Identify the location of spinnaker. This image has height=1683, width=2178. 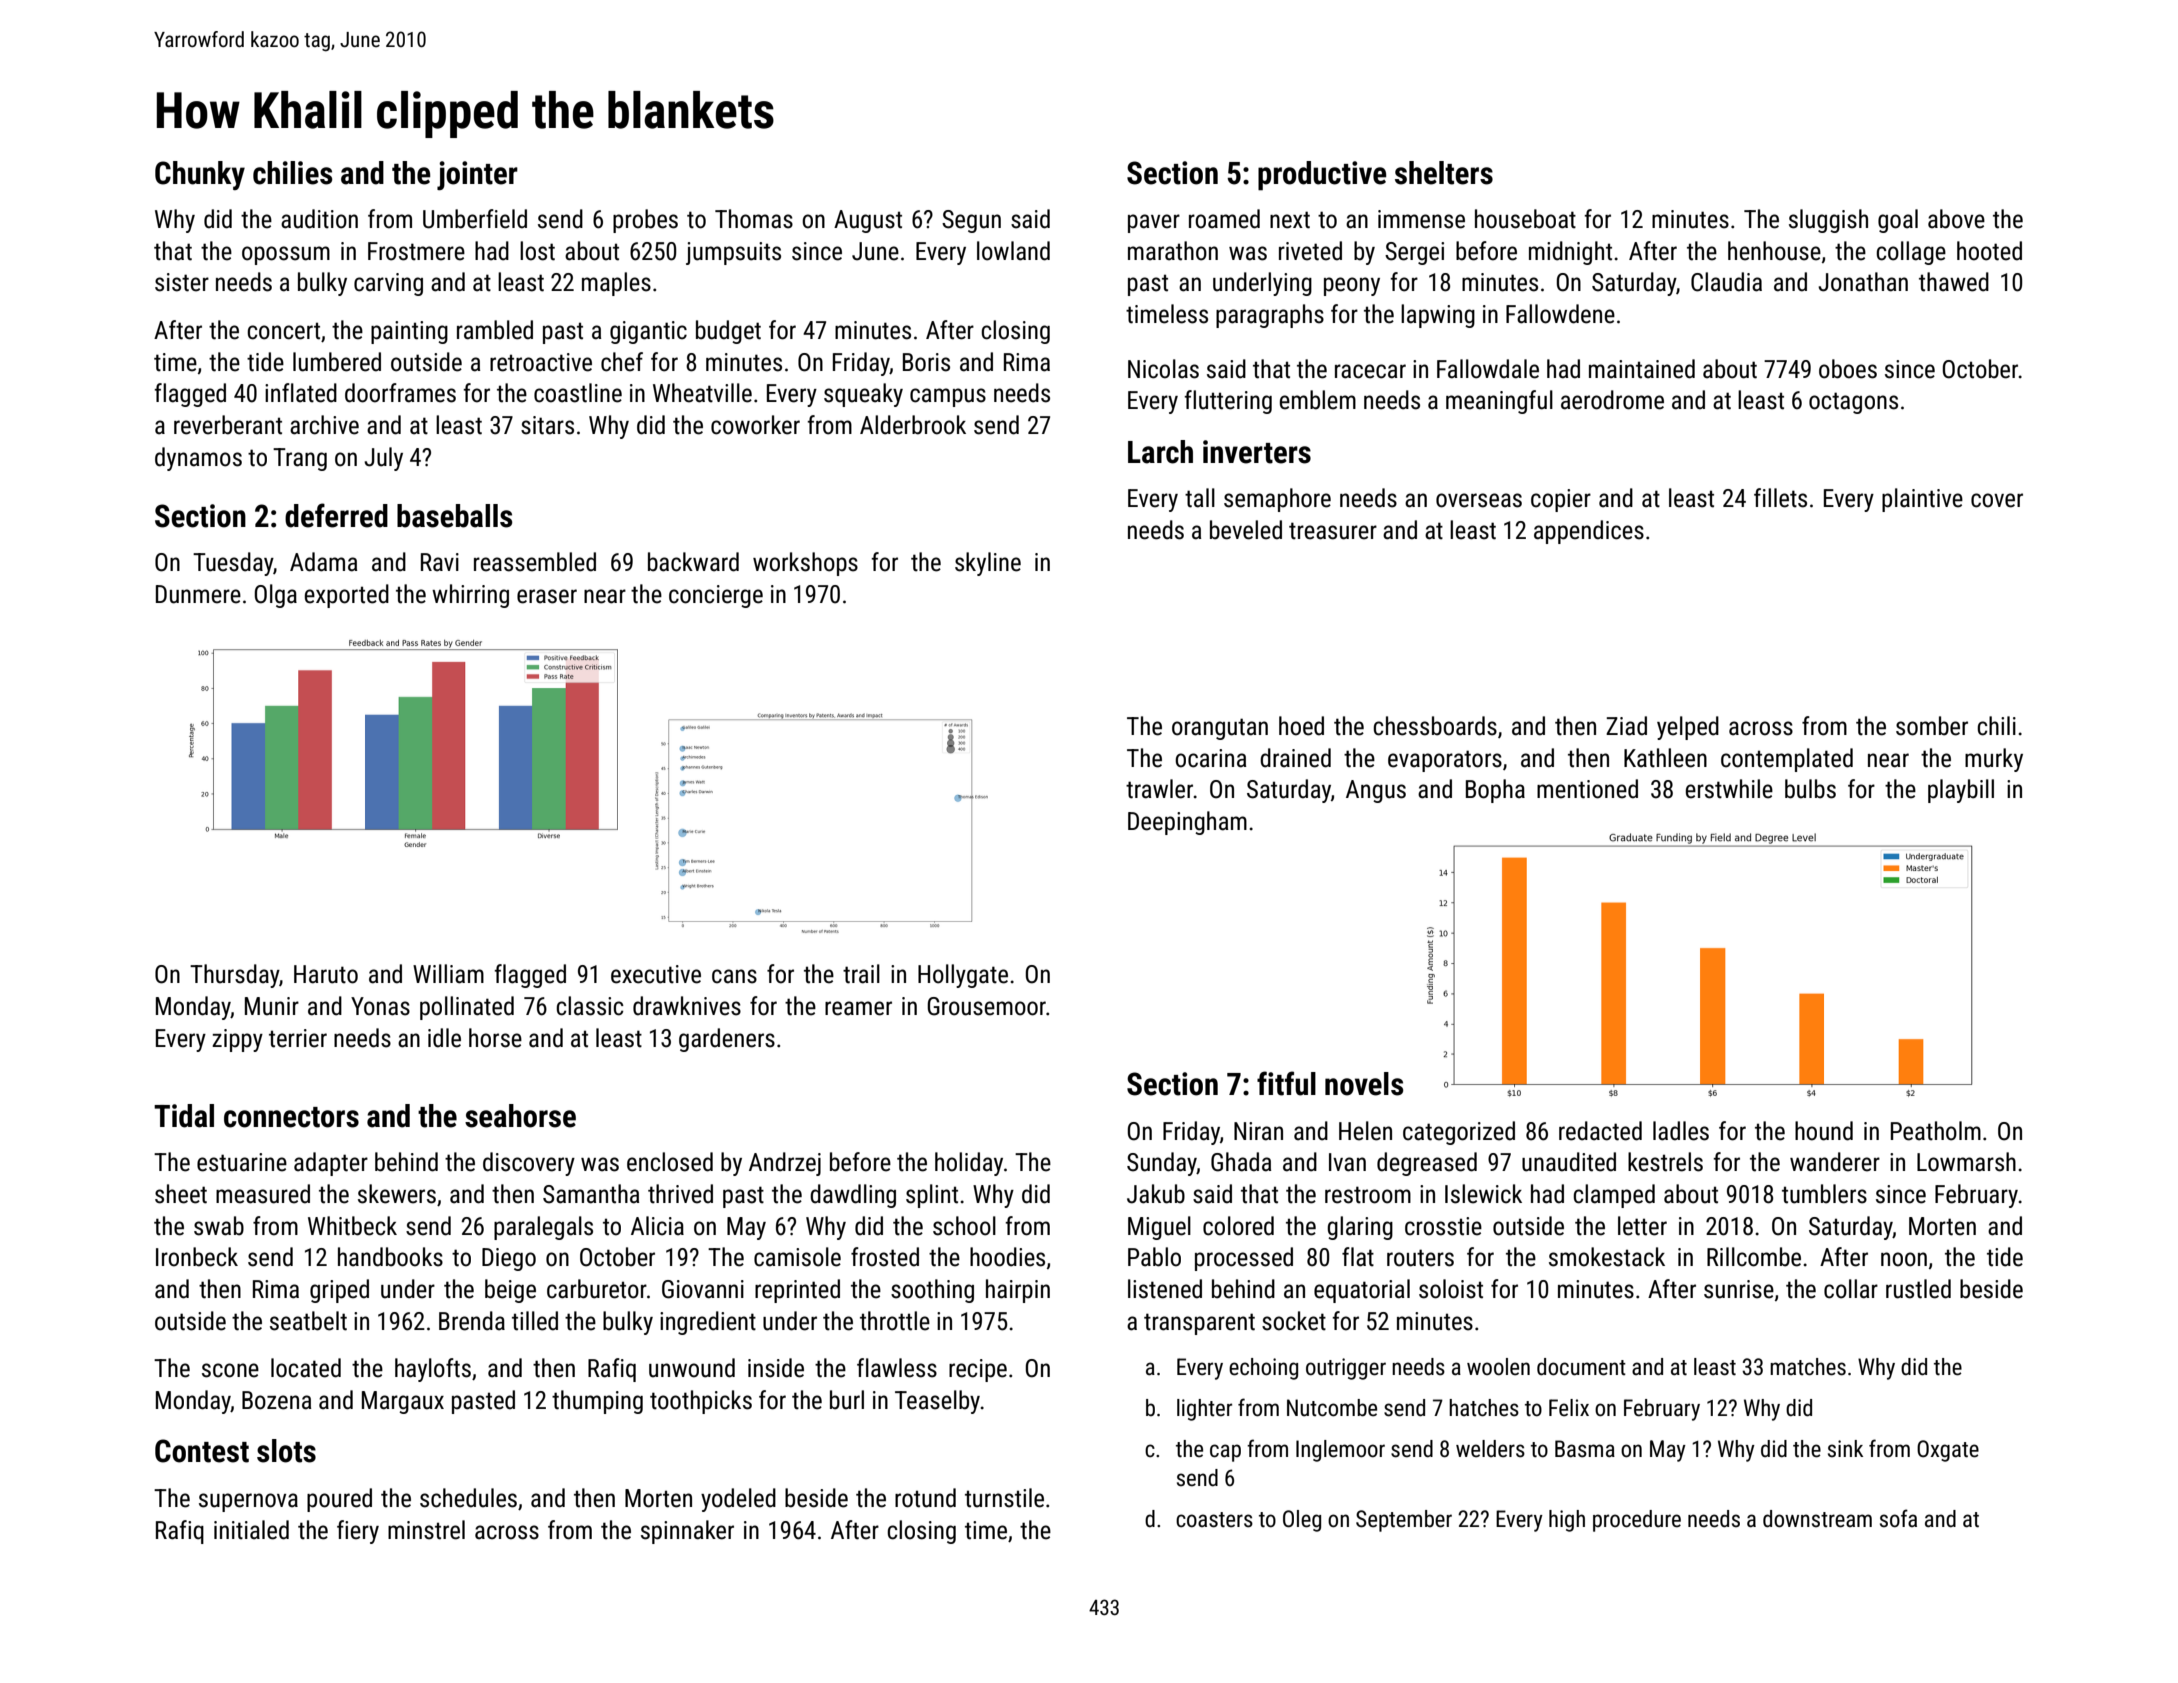
(687, 1532).
